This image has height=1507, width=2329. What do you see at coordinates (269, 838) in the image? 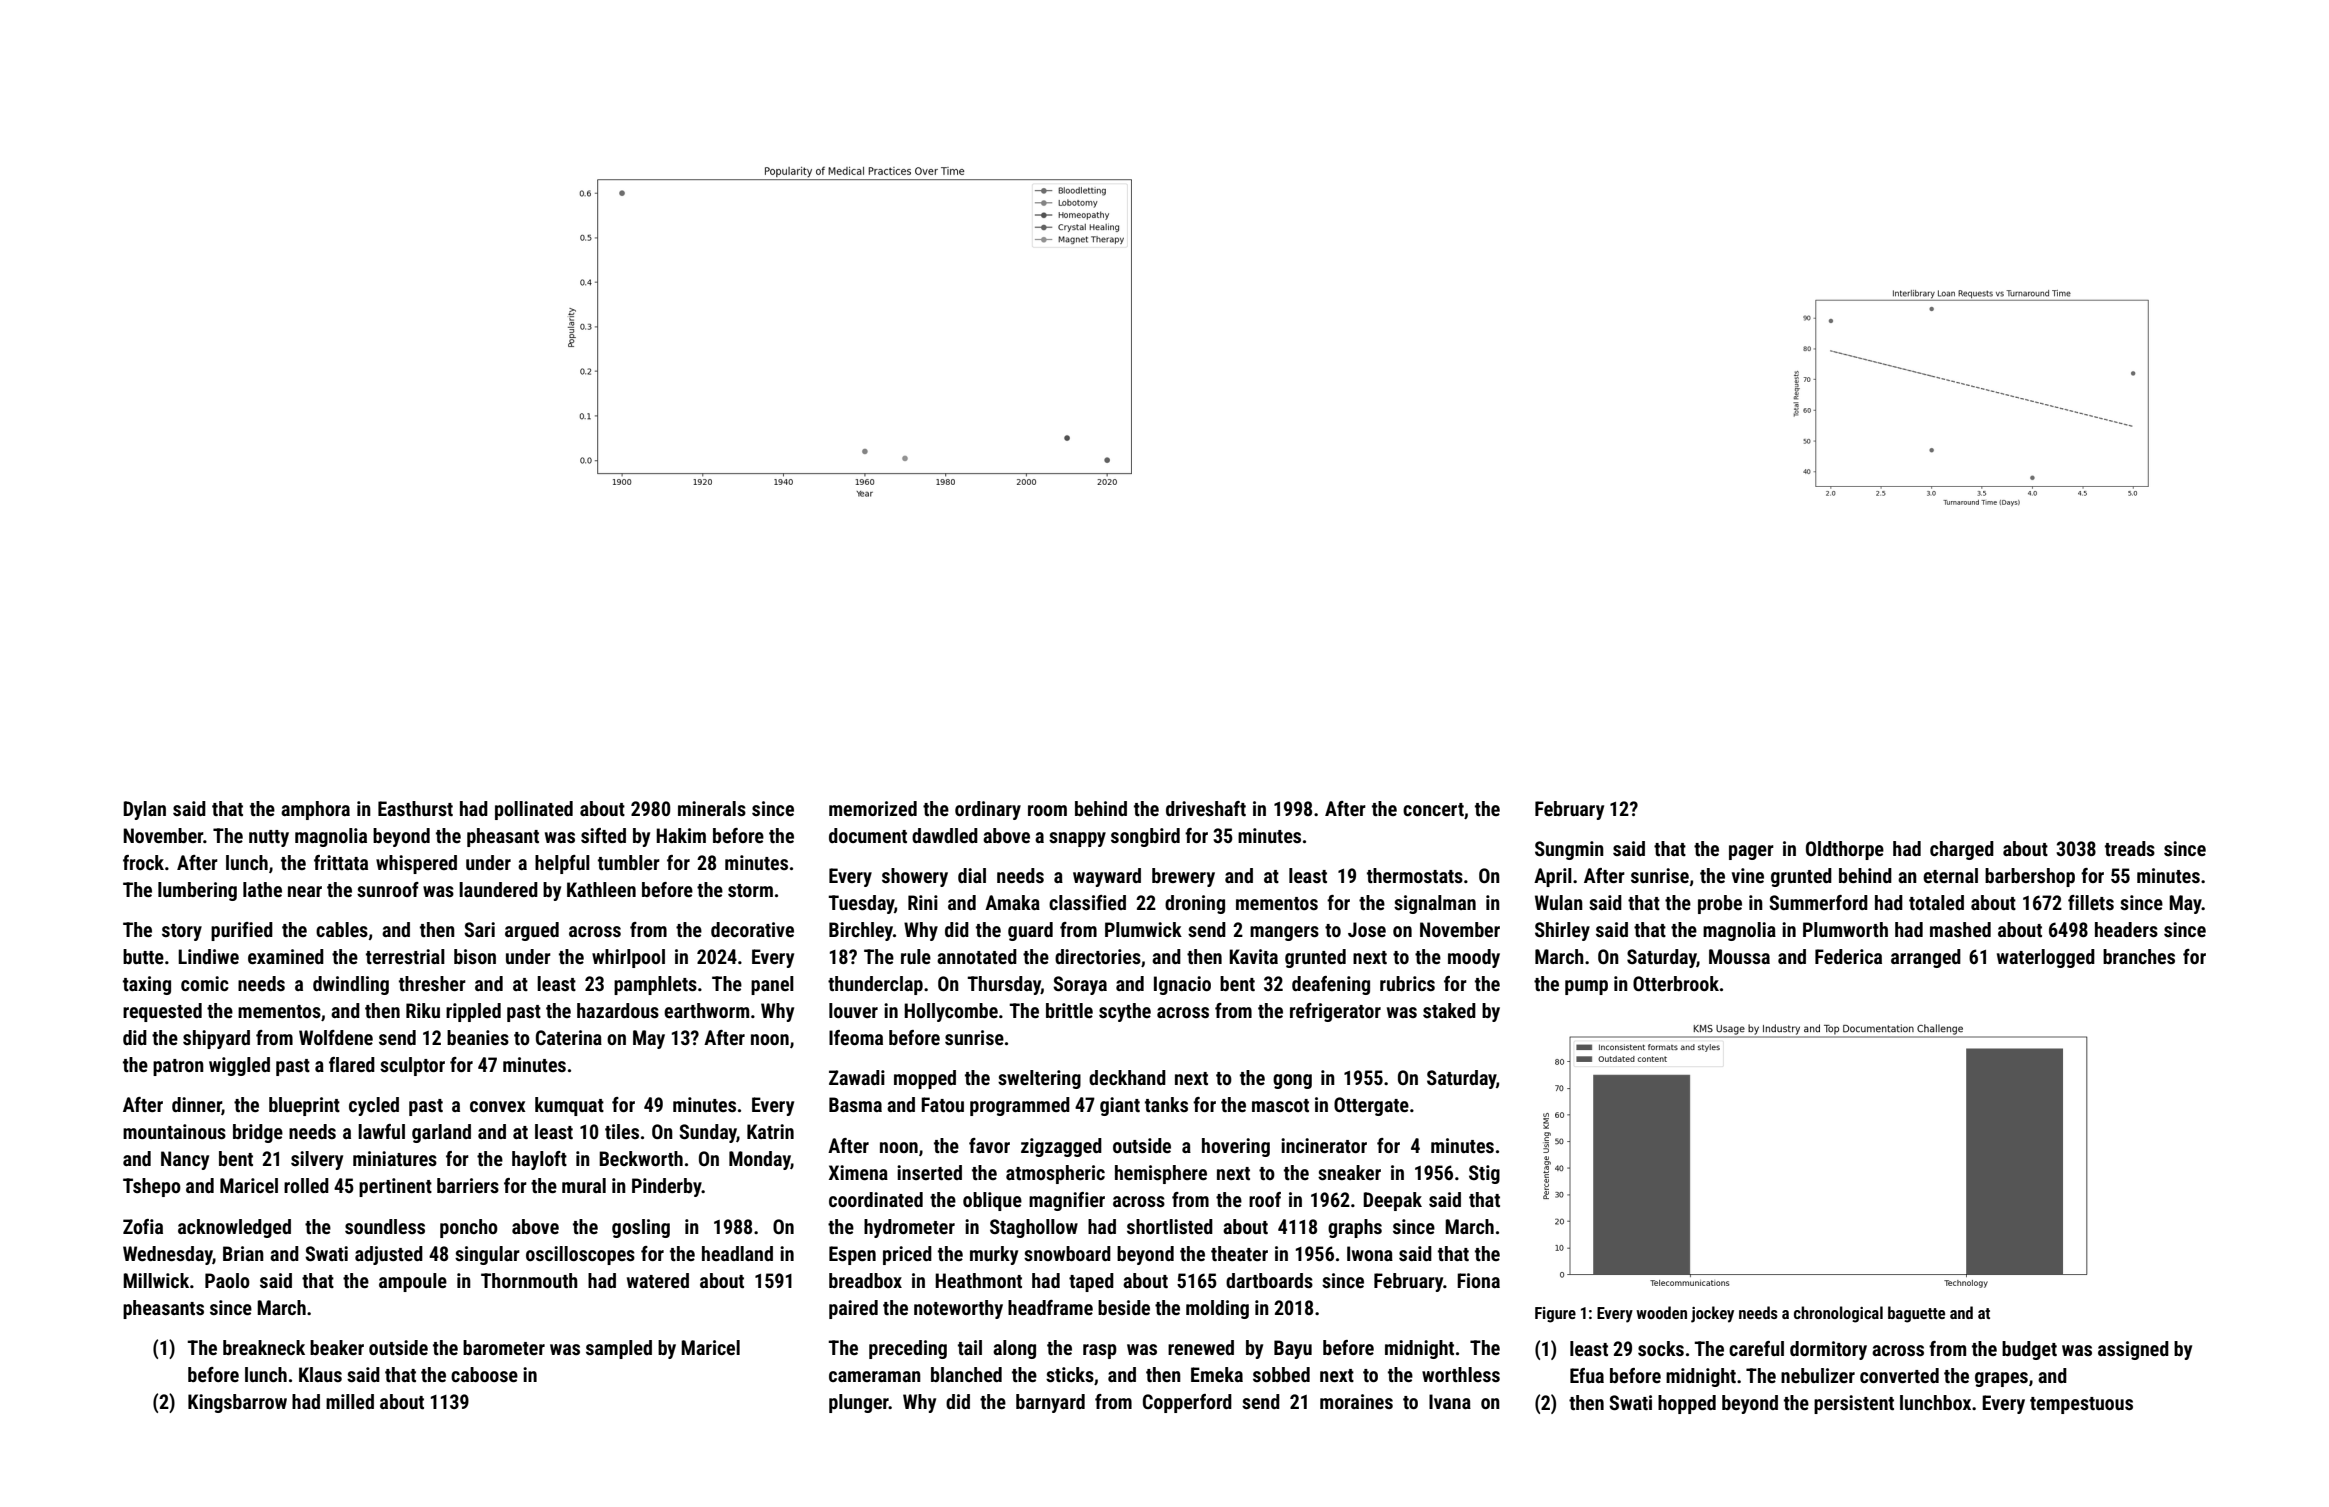
I see `nutty` at bounding box center [269, 838].
